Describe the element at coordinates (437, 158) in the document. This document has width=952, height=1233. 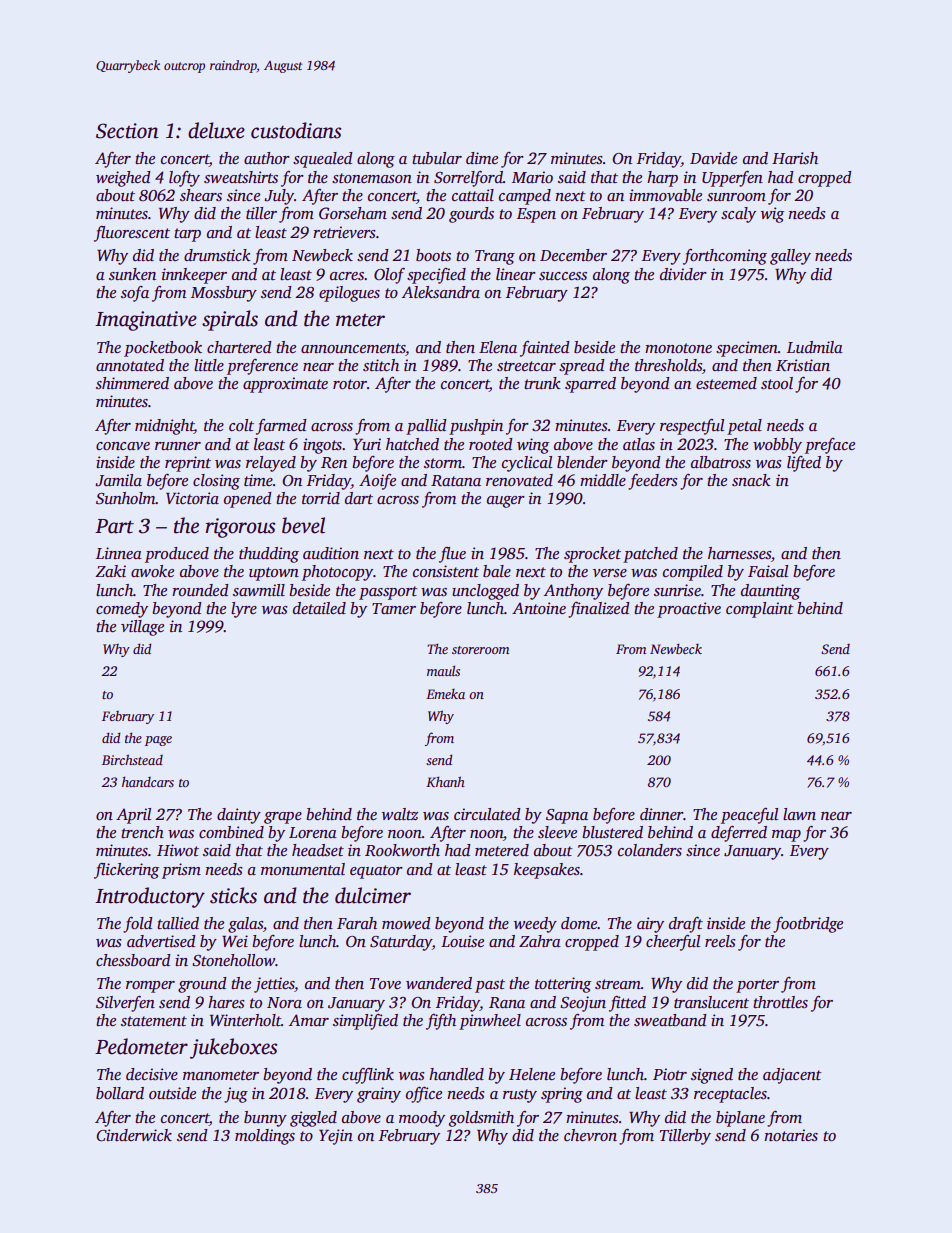
I see `tubular` at that location.
